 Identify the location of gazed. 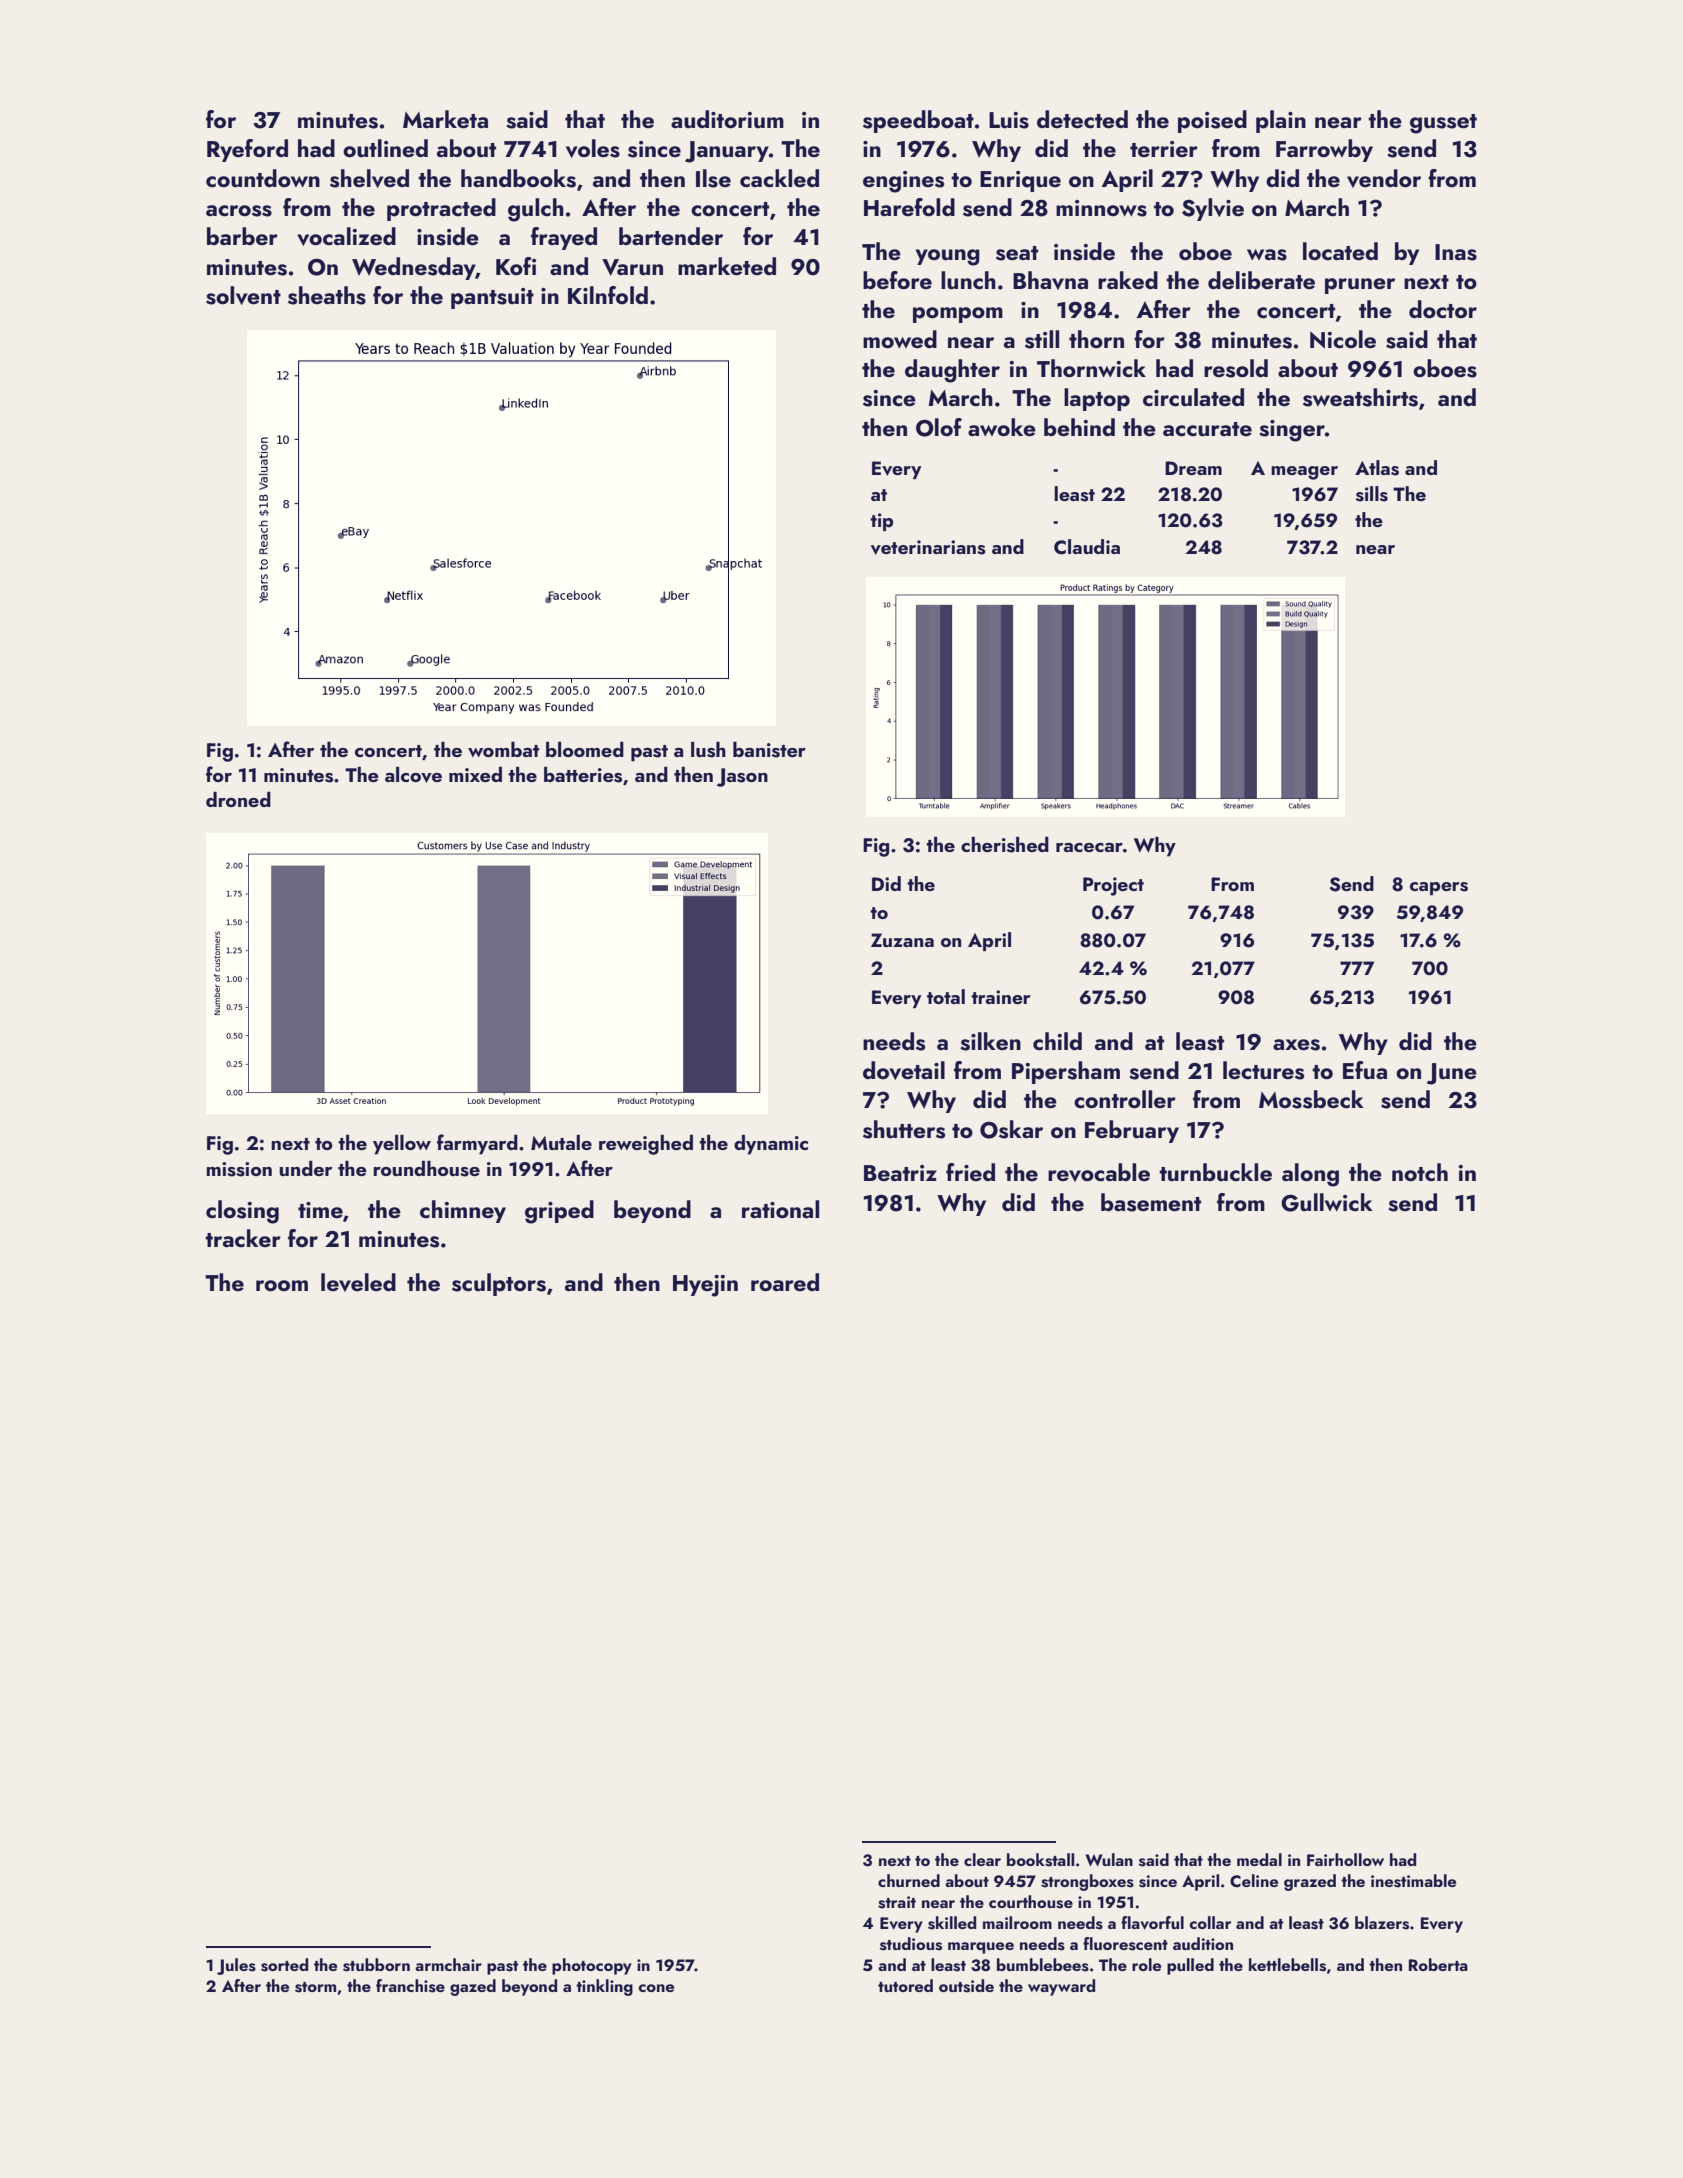
(473, 1987).
